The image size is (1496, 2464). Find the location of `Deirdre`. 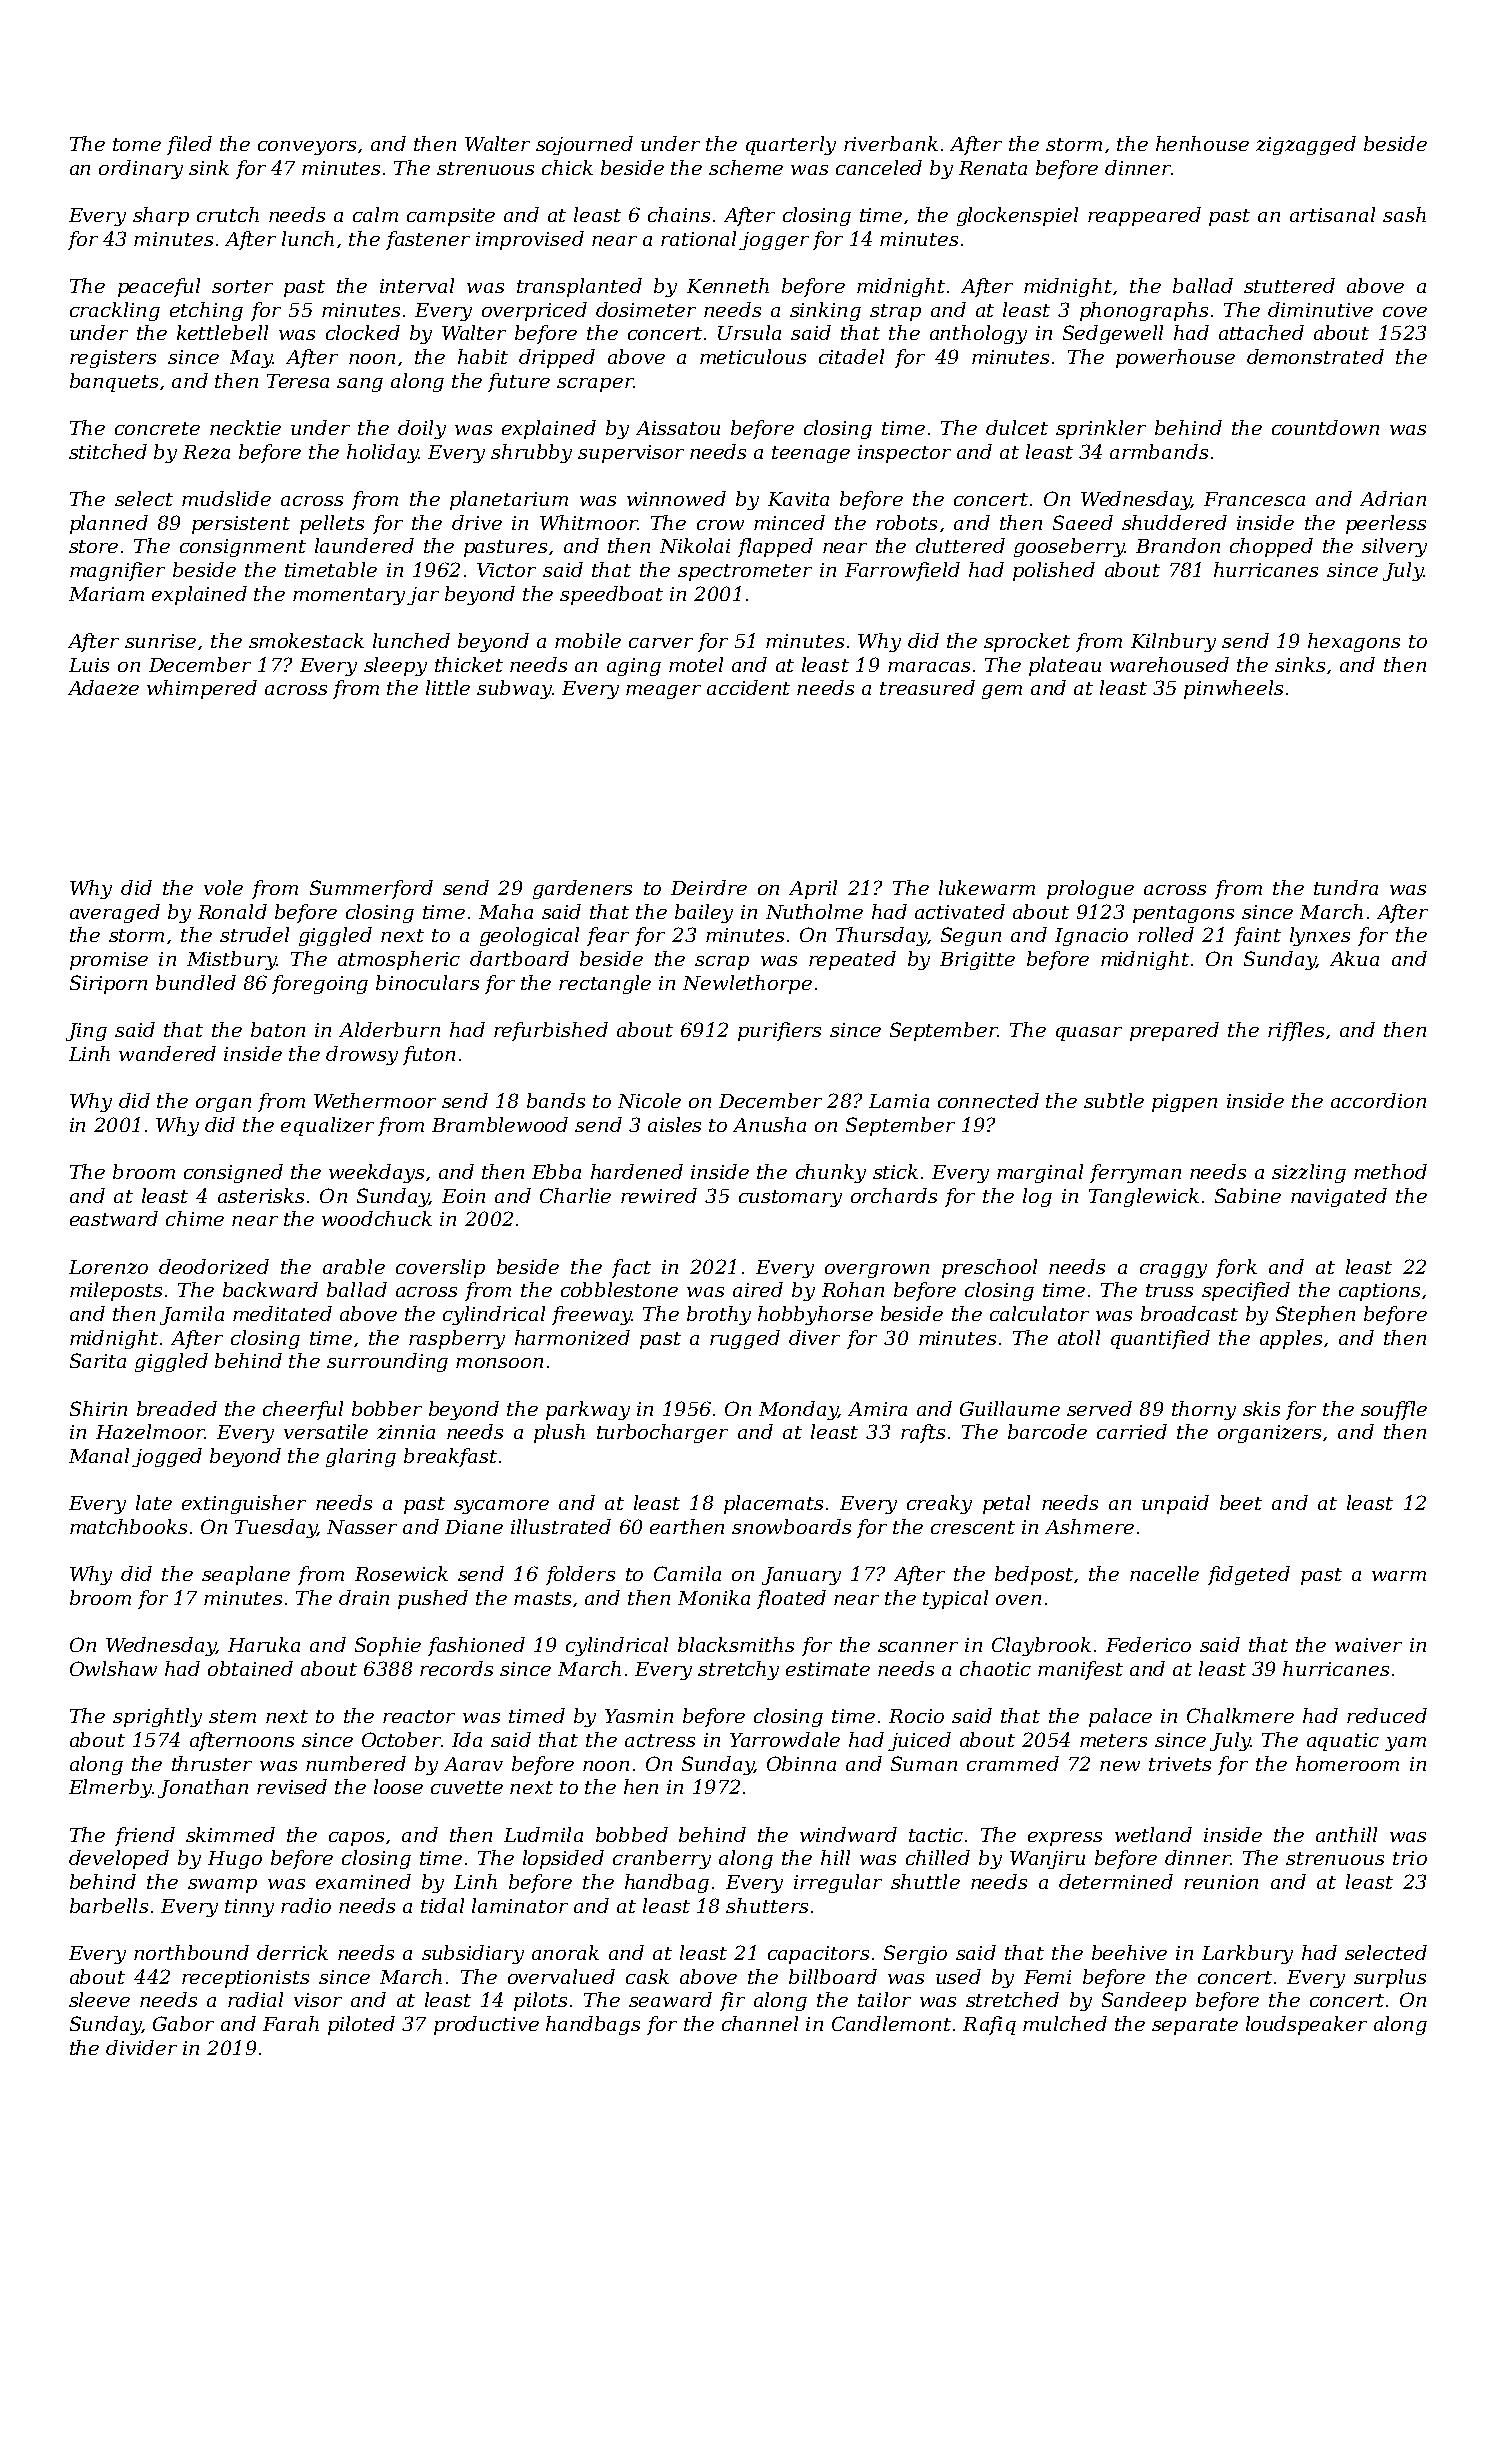

Deirdre is located at coordinates (709, 887).
